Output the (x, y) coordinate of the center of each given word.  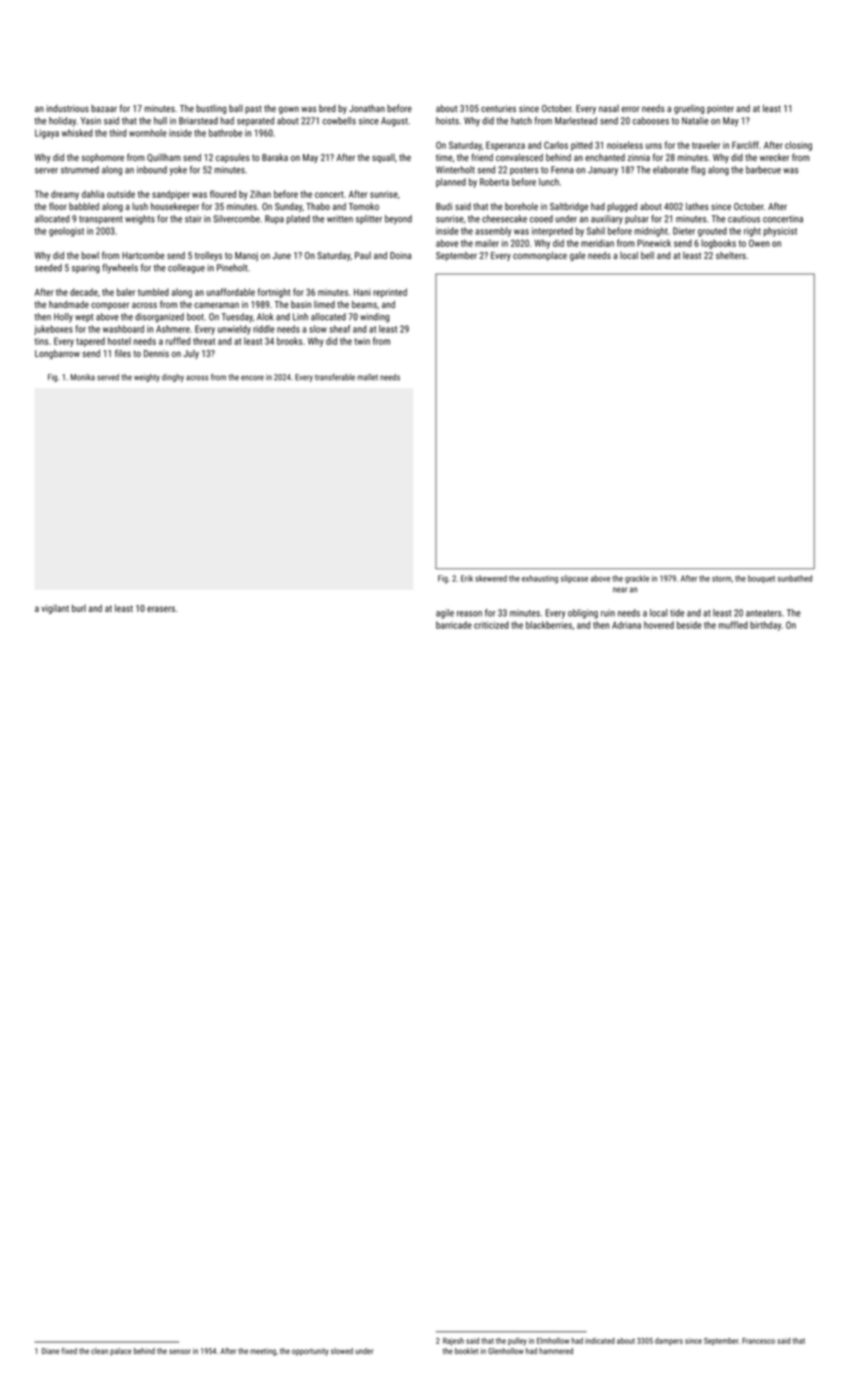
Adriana (626, 625)
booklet (466, 1351)
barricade (454, 625)
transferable (335, 377)
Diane (51, 1351)
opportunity (310, 1352)
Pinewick (654, 243)
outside (121, 194)
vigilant (55, 609)
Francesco (758, 1341)
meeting (263, 1352)
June (281, 255)
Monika (83, 377)
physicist (780, 232)
